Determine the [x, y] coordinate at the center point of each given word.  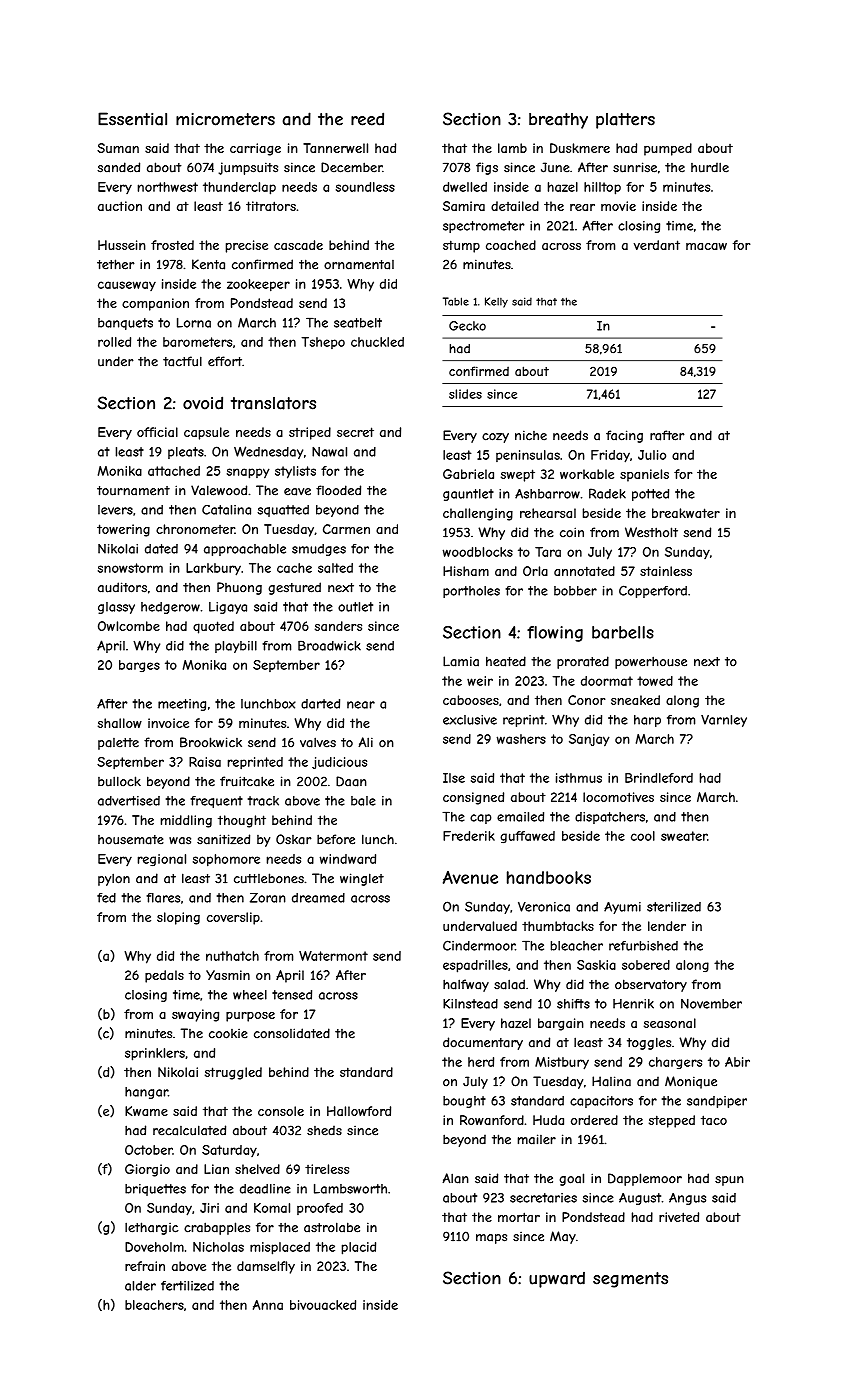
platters [625, 121]
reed [367, 119]
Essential [132, 119]
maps [491, 1239]
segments [630, 1280]
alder [140, 1286]
